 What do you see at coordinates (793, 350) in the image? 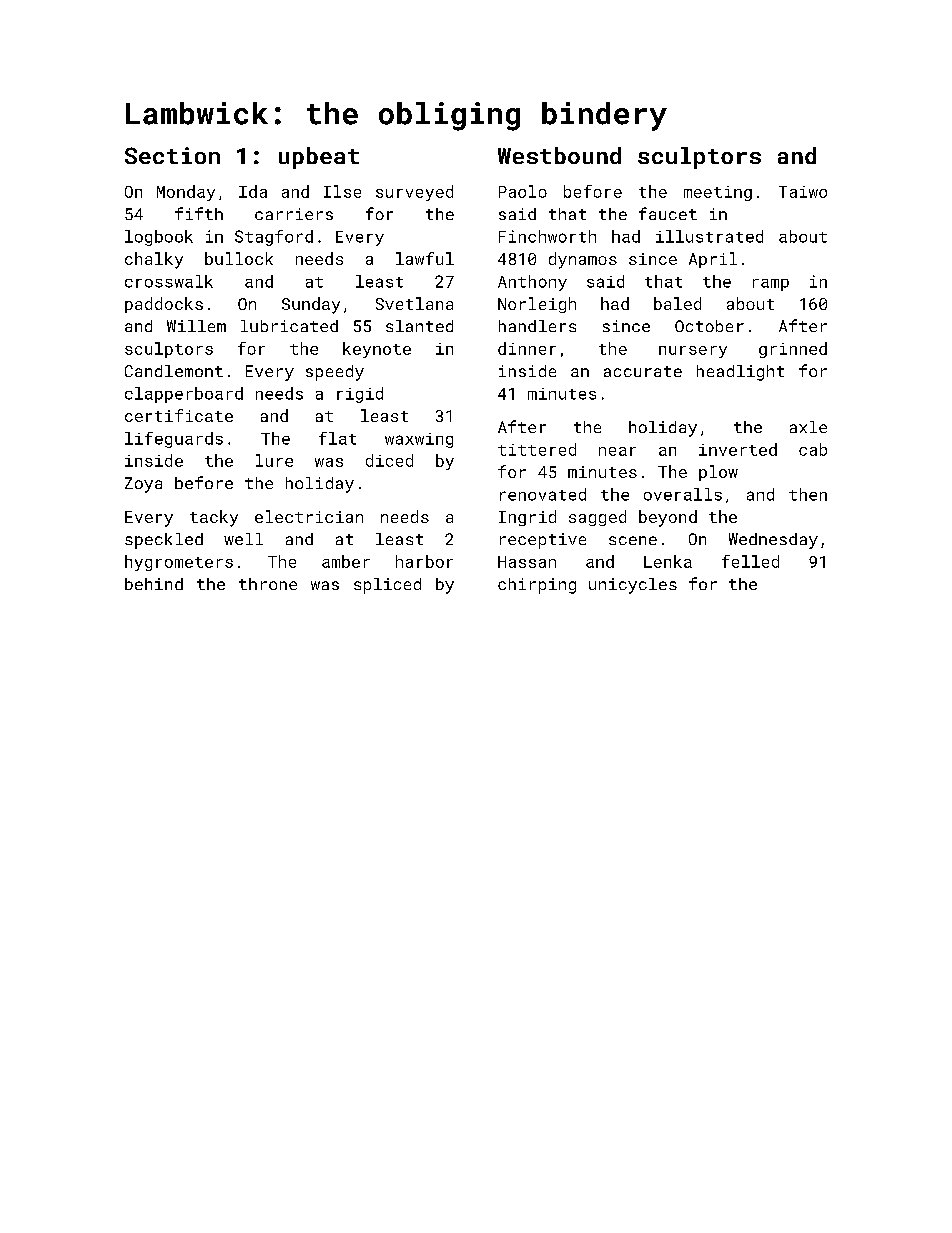
I see `grinned` at bounding box center [793, 350].
